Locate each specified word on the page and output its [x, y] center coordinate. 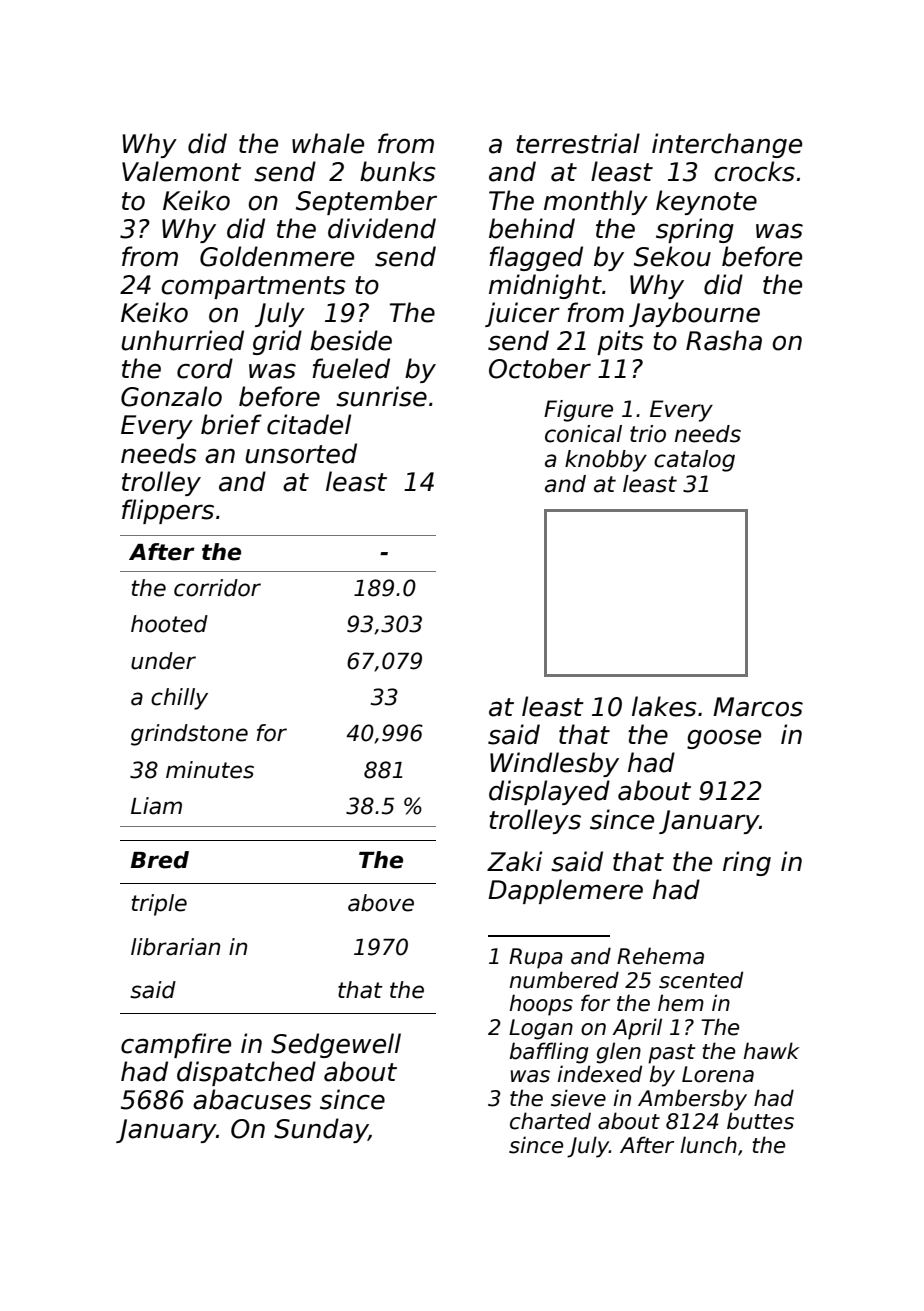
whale [328, 143]
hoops [541, 1005]
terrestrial [578, 143]
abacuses [252, 1099]
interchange [727, 145]
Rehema [660, 956]
